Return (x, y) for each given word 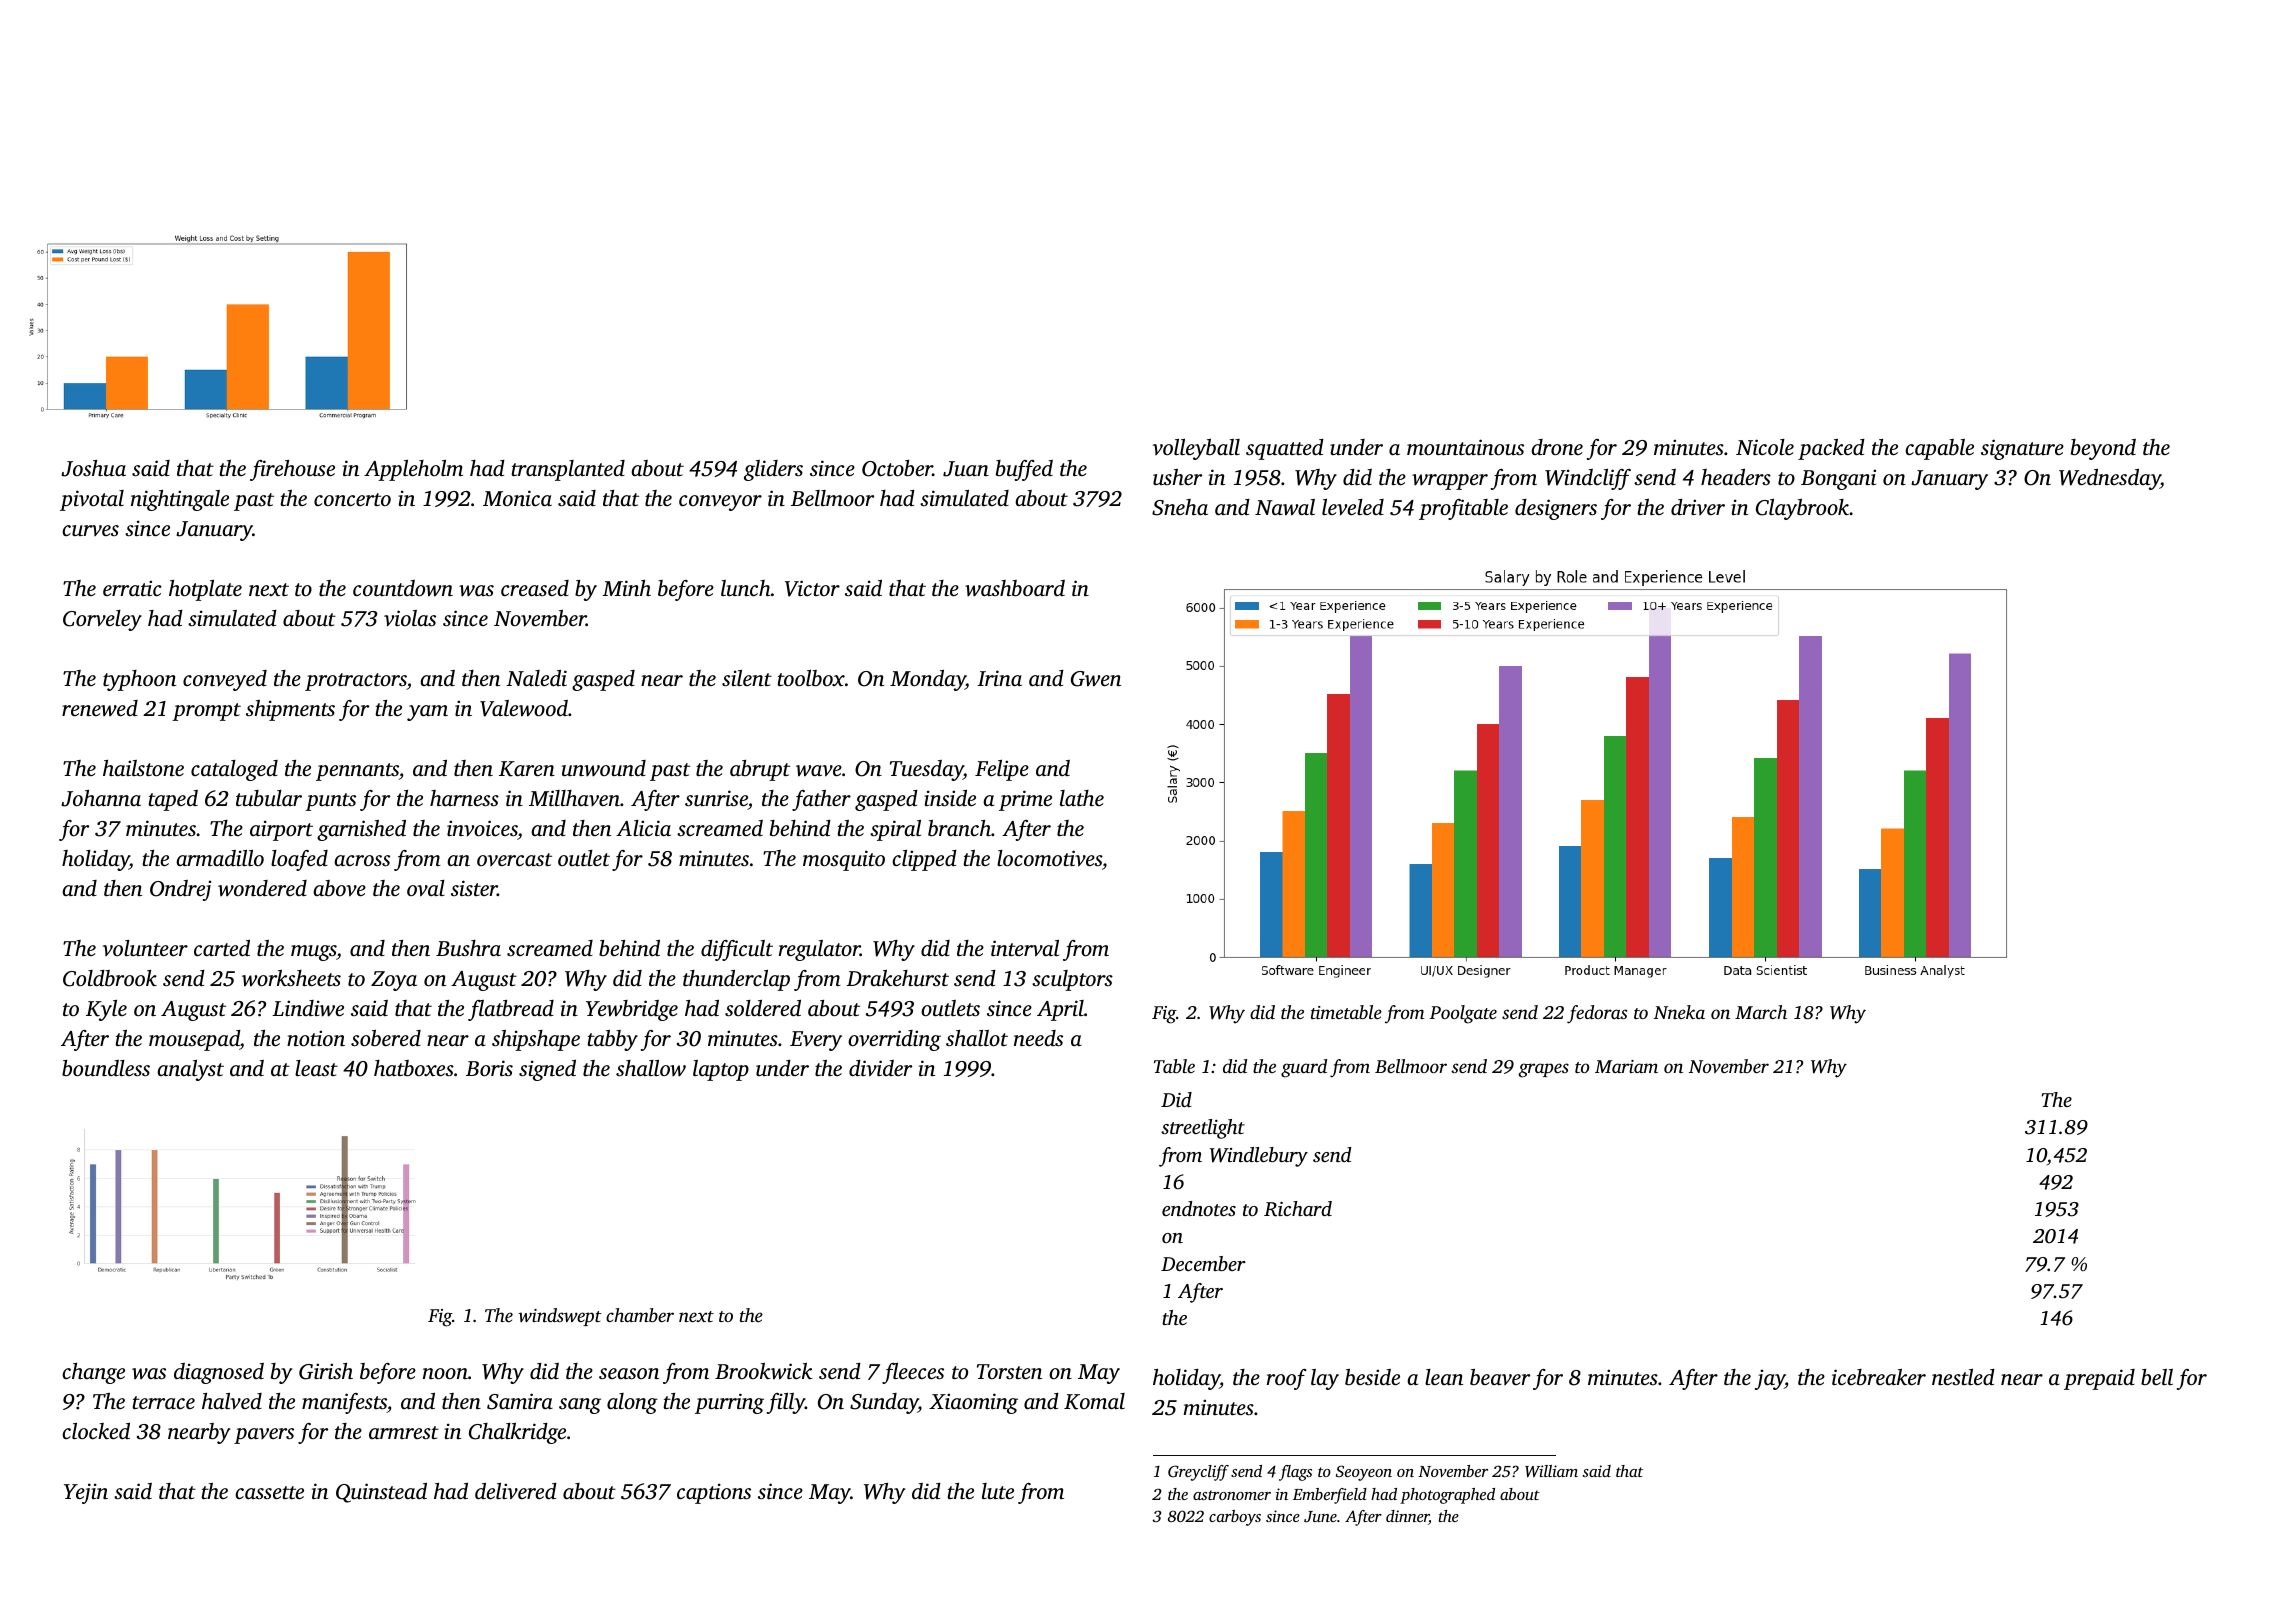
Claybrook (1802, 509)
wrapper (1450, 482)
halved (232, 1401)
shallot (977, 1038)
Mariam (1626, 1066)
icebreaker (1879, 1377)
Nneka (1679, 1012)
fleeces (913, 1373)
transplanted (568, 470)
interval (1025, 948)
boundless (106, 1068)
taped (173, 800)
